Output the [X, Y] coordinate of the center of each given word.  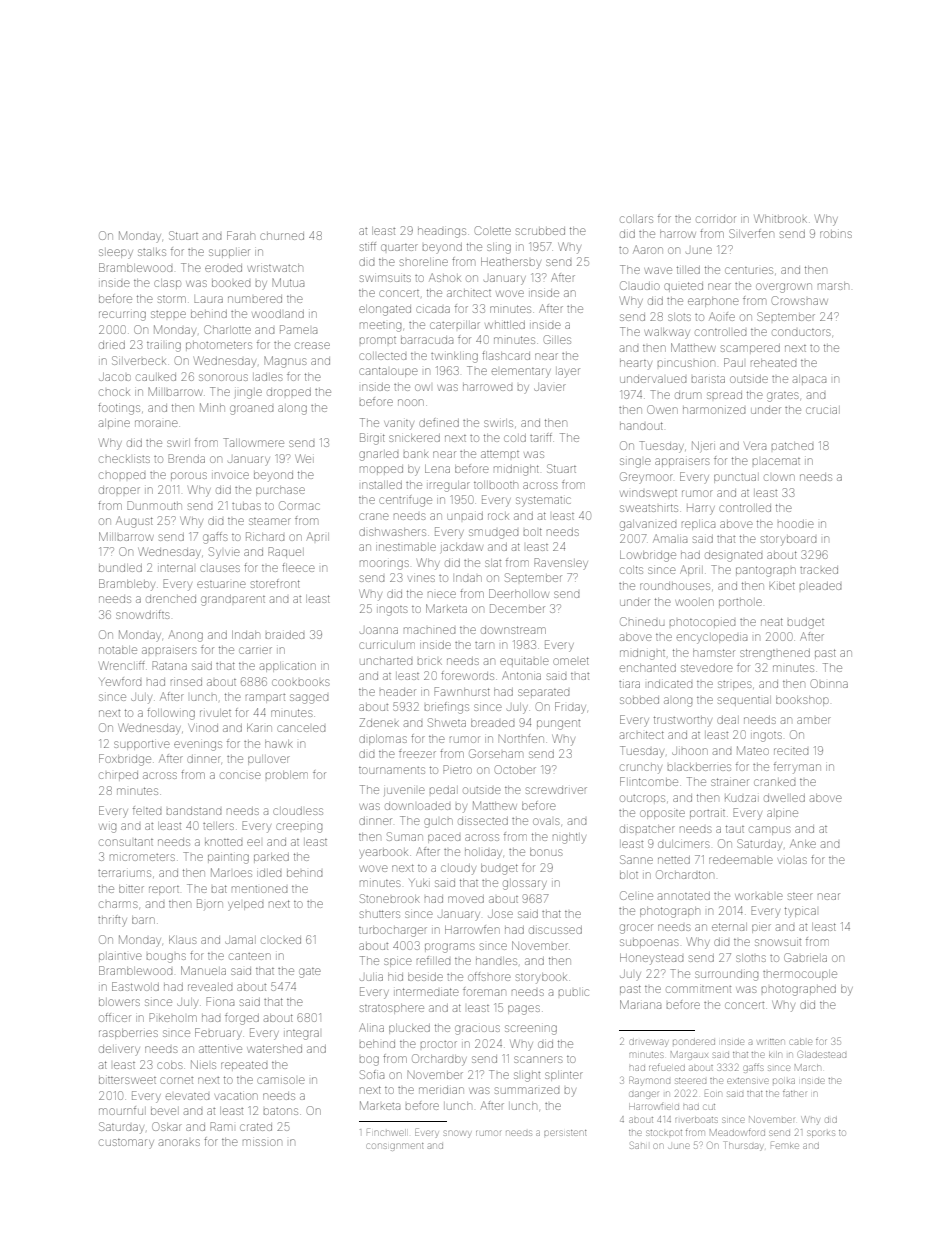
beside [425, 977]
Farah [241, 235]
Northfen [521, 738]
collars [636, 219]
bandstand [194, 811]
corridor [716, 219]
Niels [203, 1064]
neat [772, 622]
